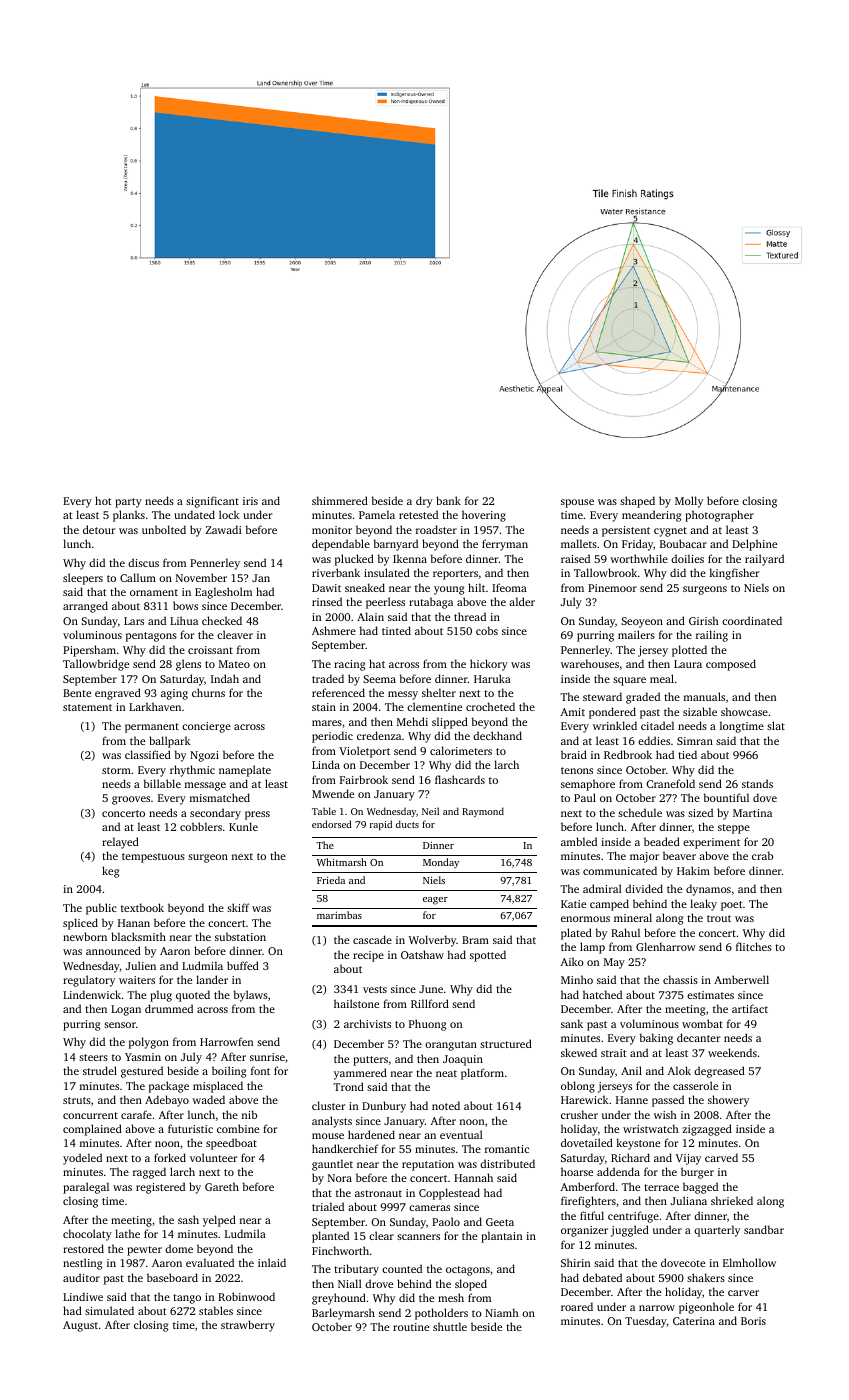 The width and height of the screenshot is (849, 1400). I want to click on terrace, so click(661, 1187).
